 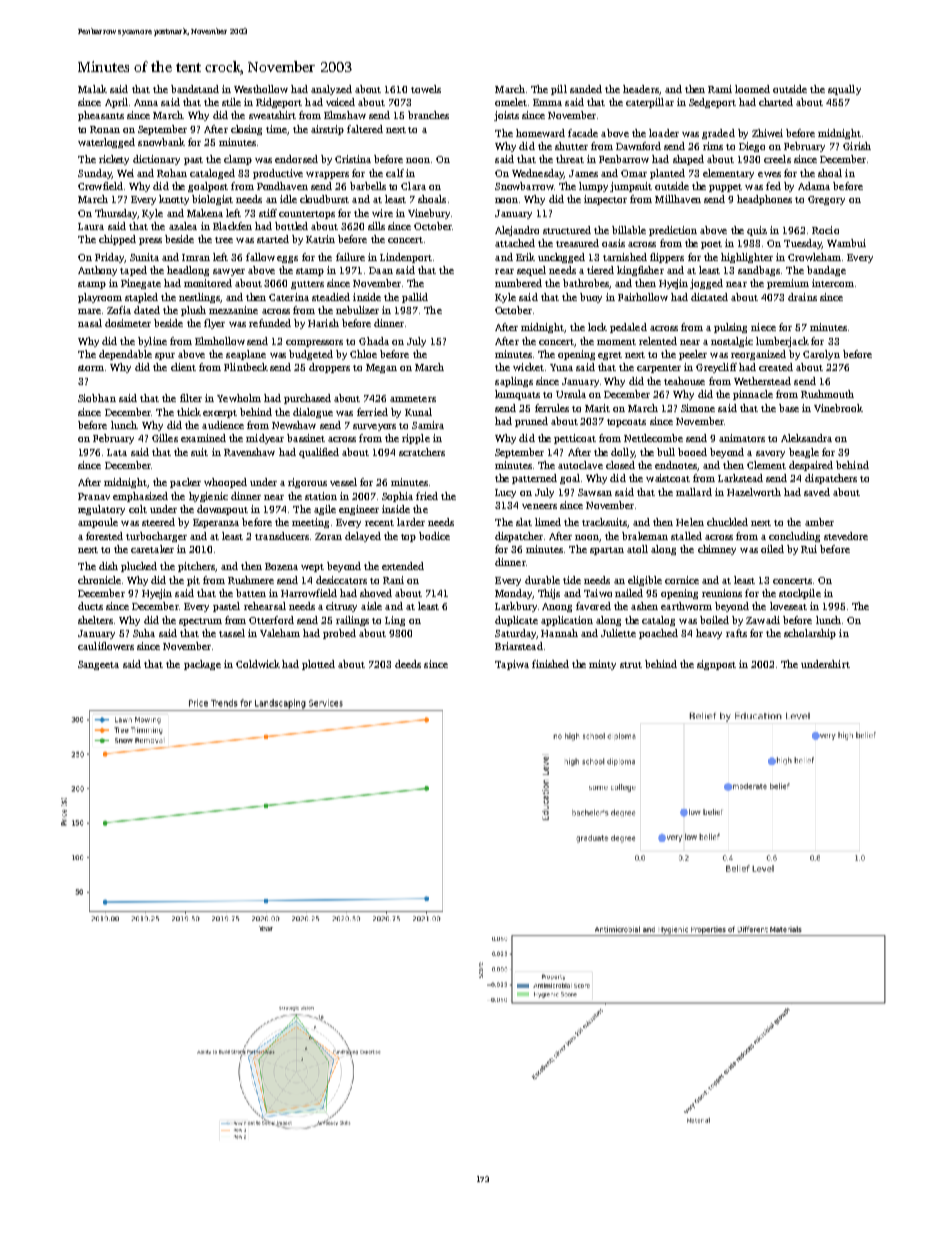 What do you see at coordinates (91, 368) in the image?
I see `storm` at bounding box center [91, 368].
